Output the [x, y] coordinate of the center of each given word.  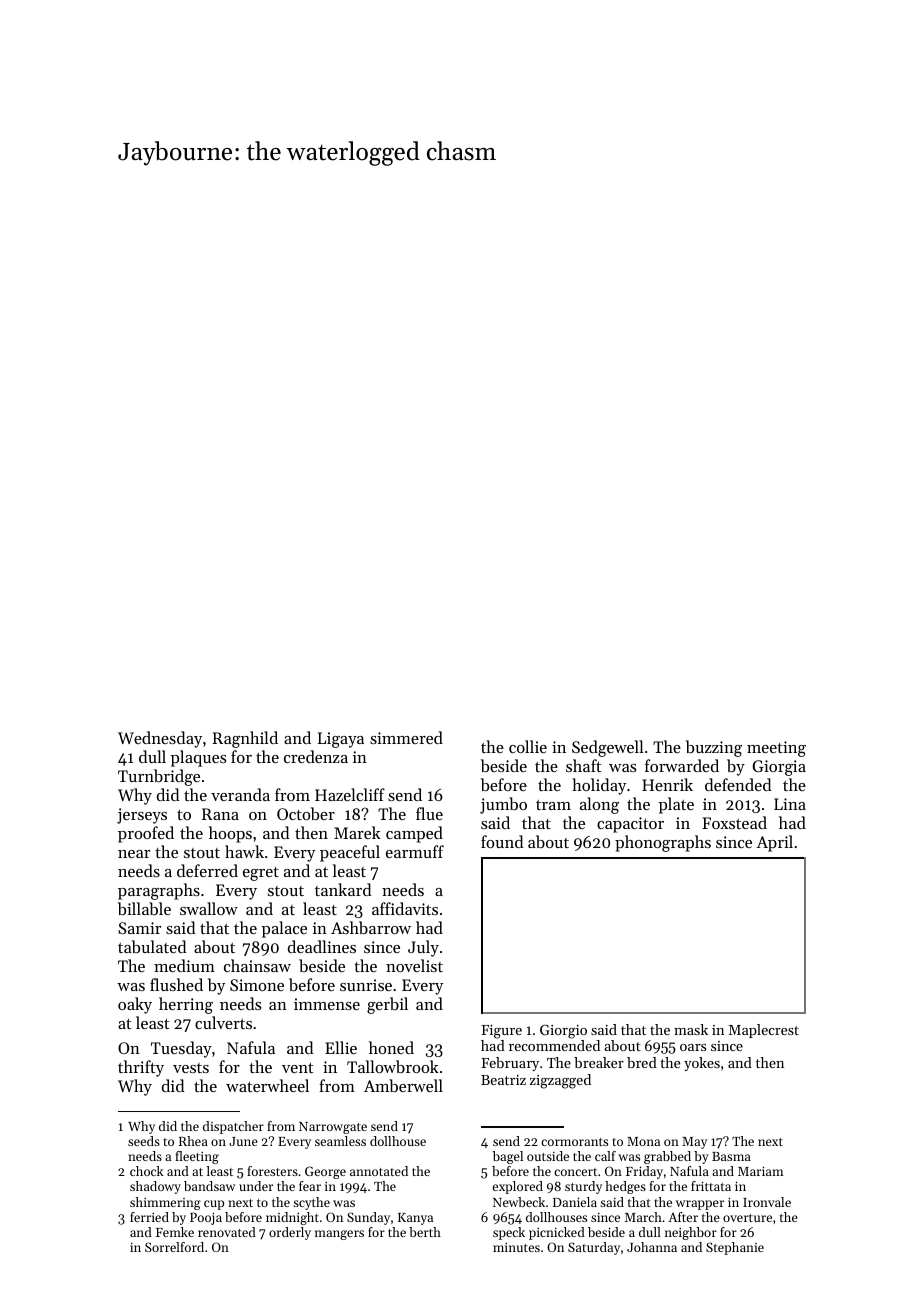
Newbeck [519, 1202]
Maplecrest [764, 1031]
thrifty [141, 1068]
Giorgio [563, 1032]
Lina [790, 804]
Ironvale [767, 1202]
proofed [146, 834]
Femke [175, 1232]
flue [429, 813]
